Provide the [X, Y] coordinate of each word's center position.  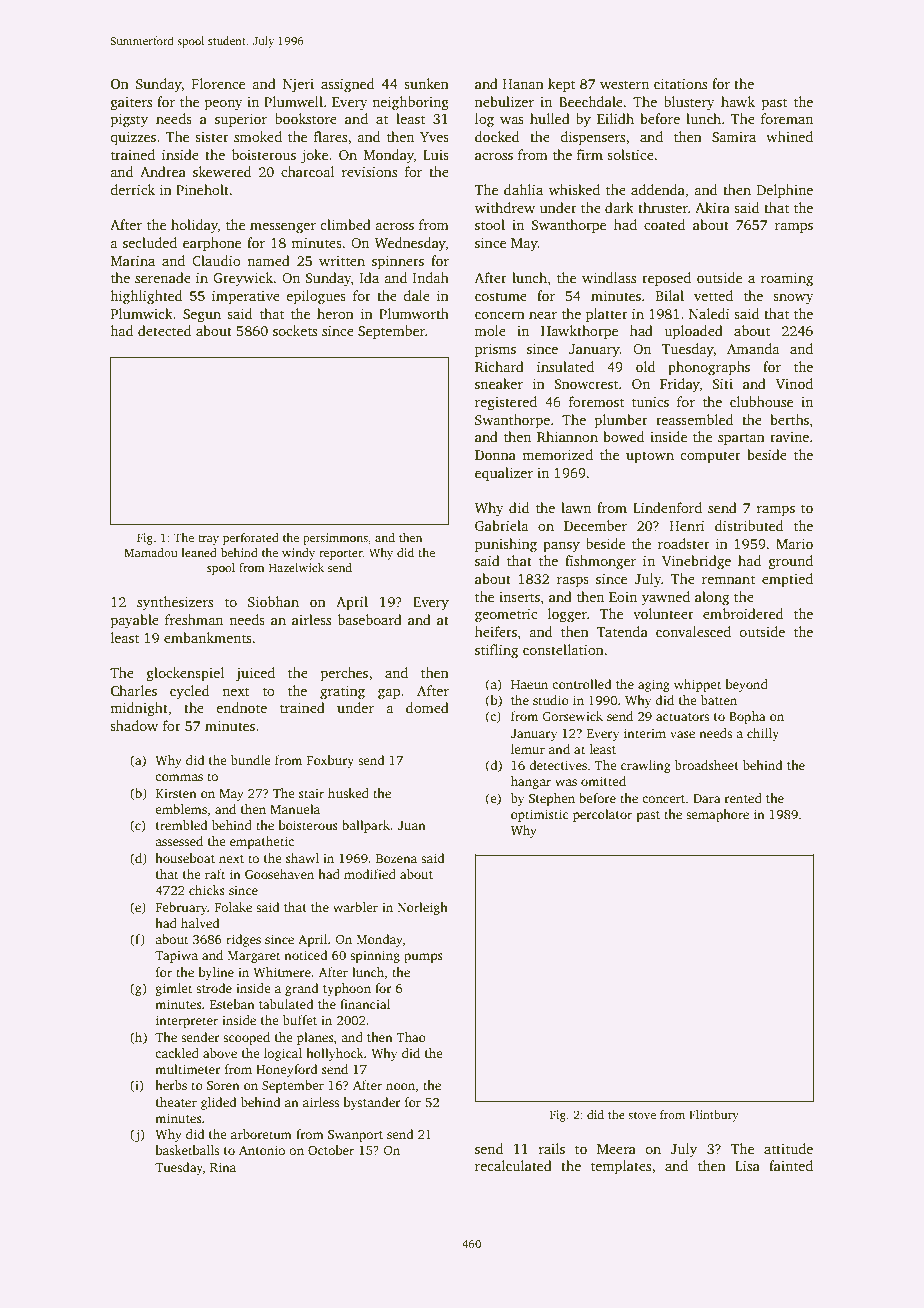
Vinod [794, 383]
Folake [233, 907]
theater [176, 1102]
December [595, 525]
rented [743, 798]
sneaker [499, 383]
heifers [496, 631]
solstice [630, 154]
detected [165, 330]
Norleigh [422, 908]
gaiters [131, 104]
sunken [426, 83]
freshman [194, 619]
